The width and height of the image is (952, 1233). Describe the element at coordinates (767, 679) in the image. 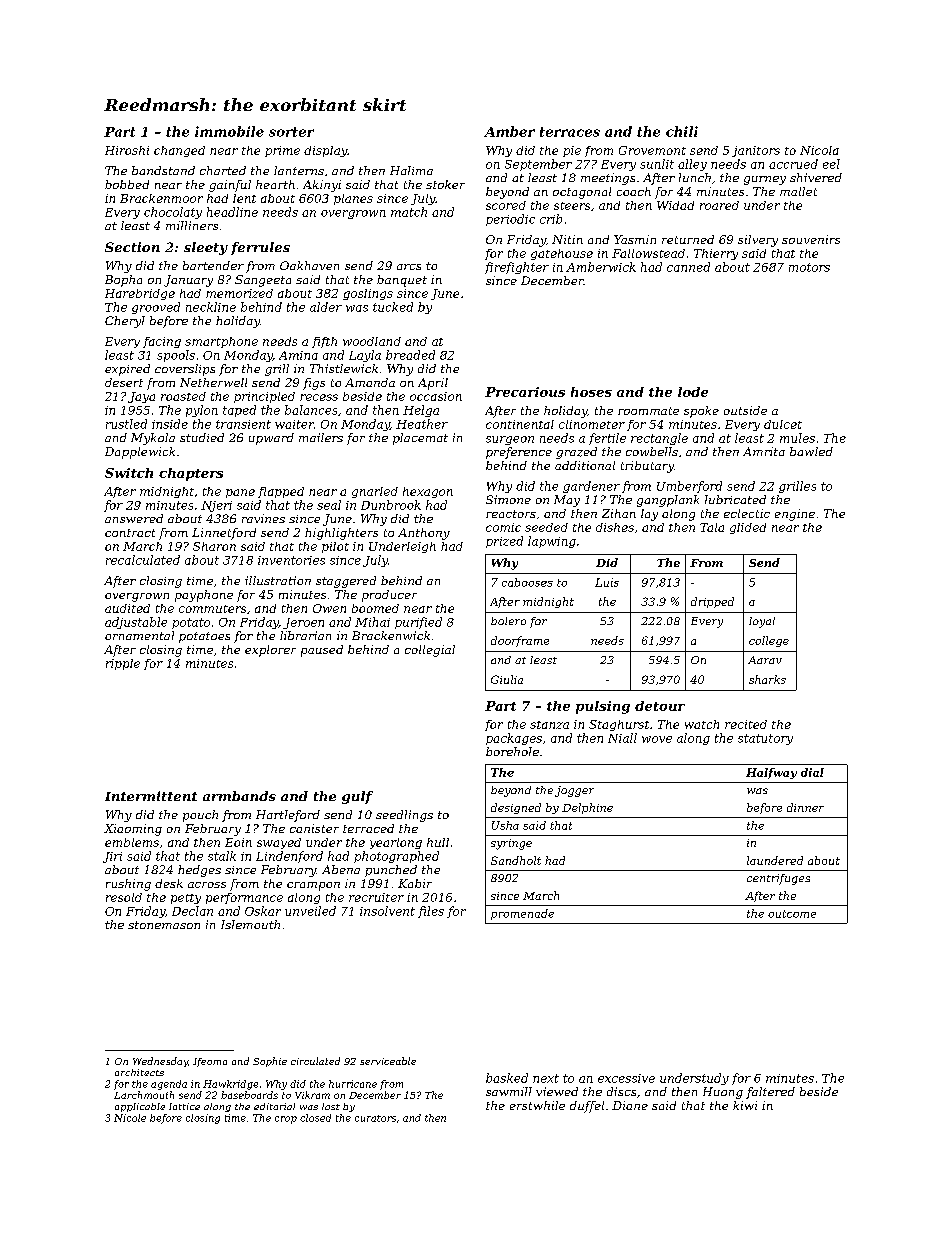

I see `sharks` at that location.
